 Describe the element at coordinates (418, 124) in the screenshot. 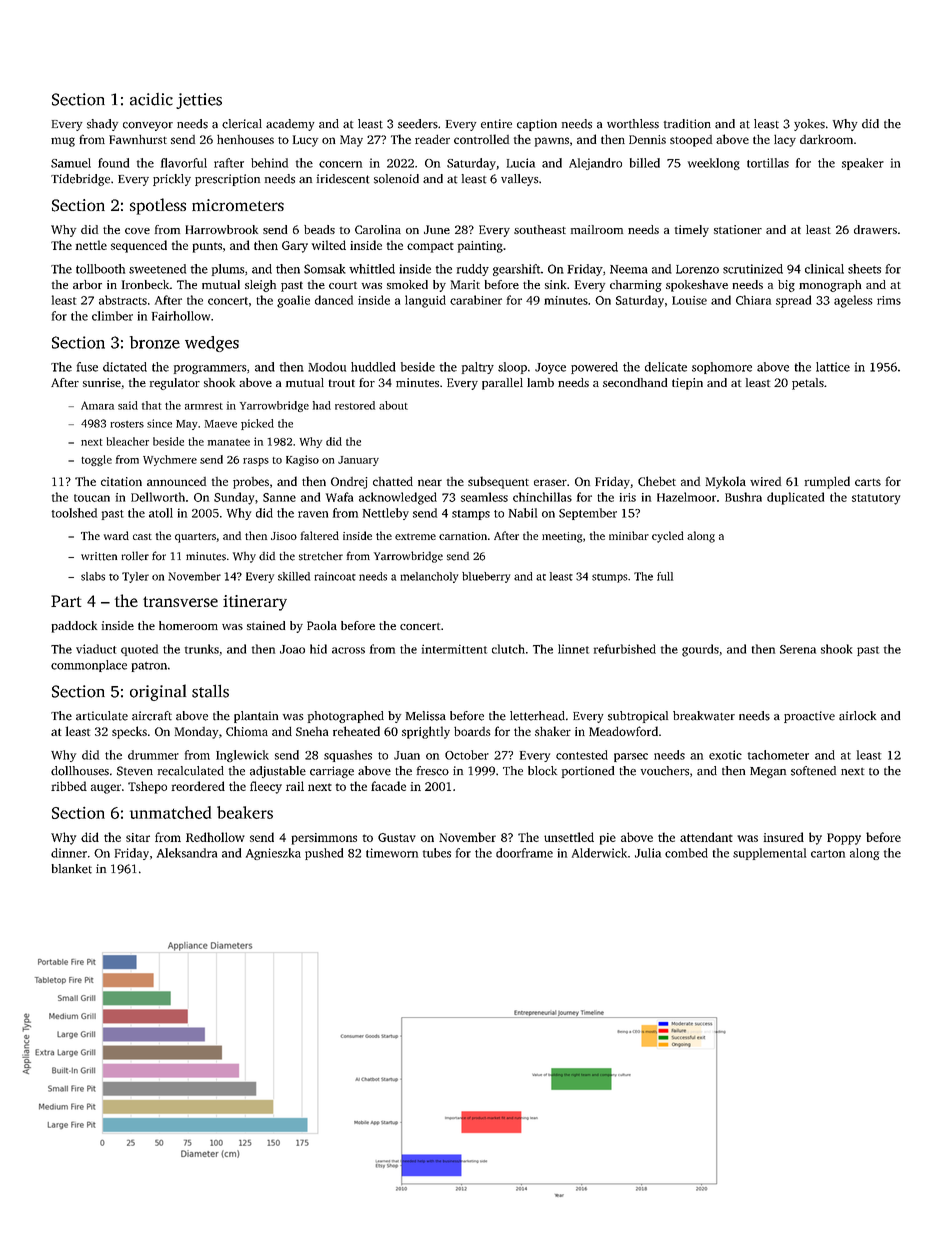

I see `seeders` at that location.
